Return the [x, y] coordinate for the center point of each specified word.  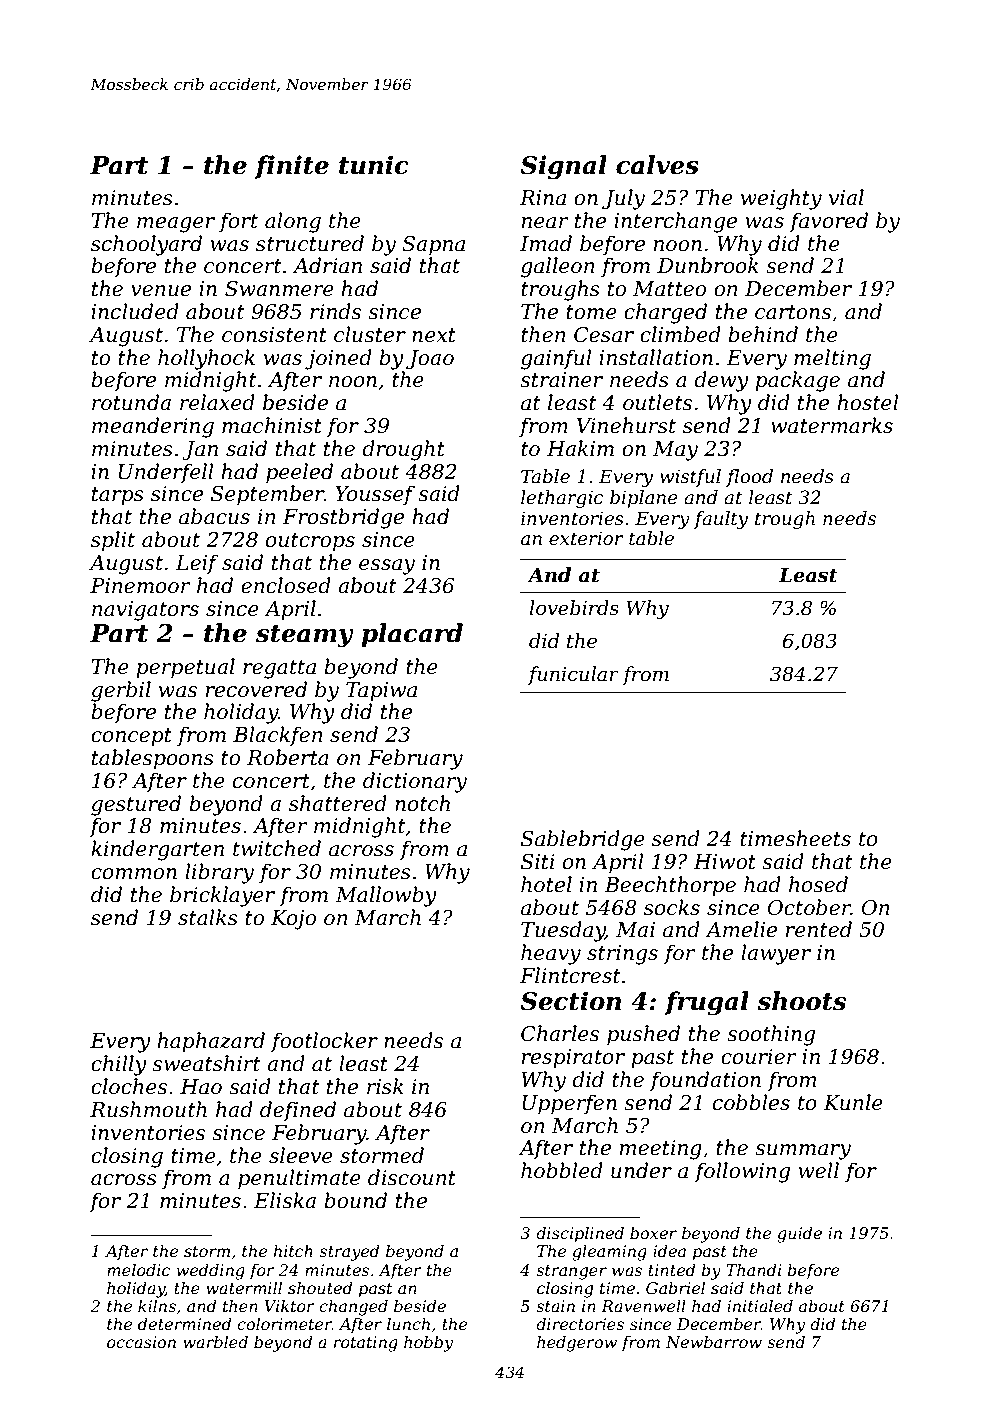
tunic [374, 165]
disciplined [580, 1234]
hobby [428, 1343]
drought [403, 450]
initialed [760, 1305]
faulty [721, 520]
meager [176, 225]
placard [412, 635]
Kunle [853, 1102]
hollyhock [206, 359]
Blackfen [278, 736]
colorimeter [284, 1323]
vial [846, 197]
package [797, 381]
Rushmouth [148, 1109]
